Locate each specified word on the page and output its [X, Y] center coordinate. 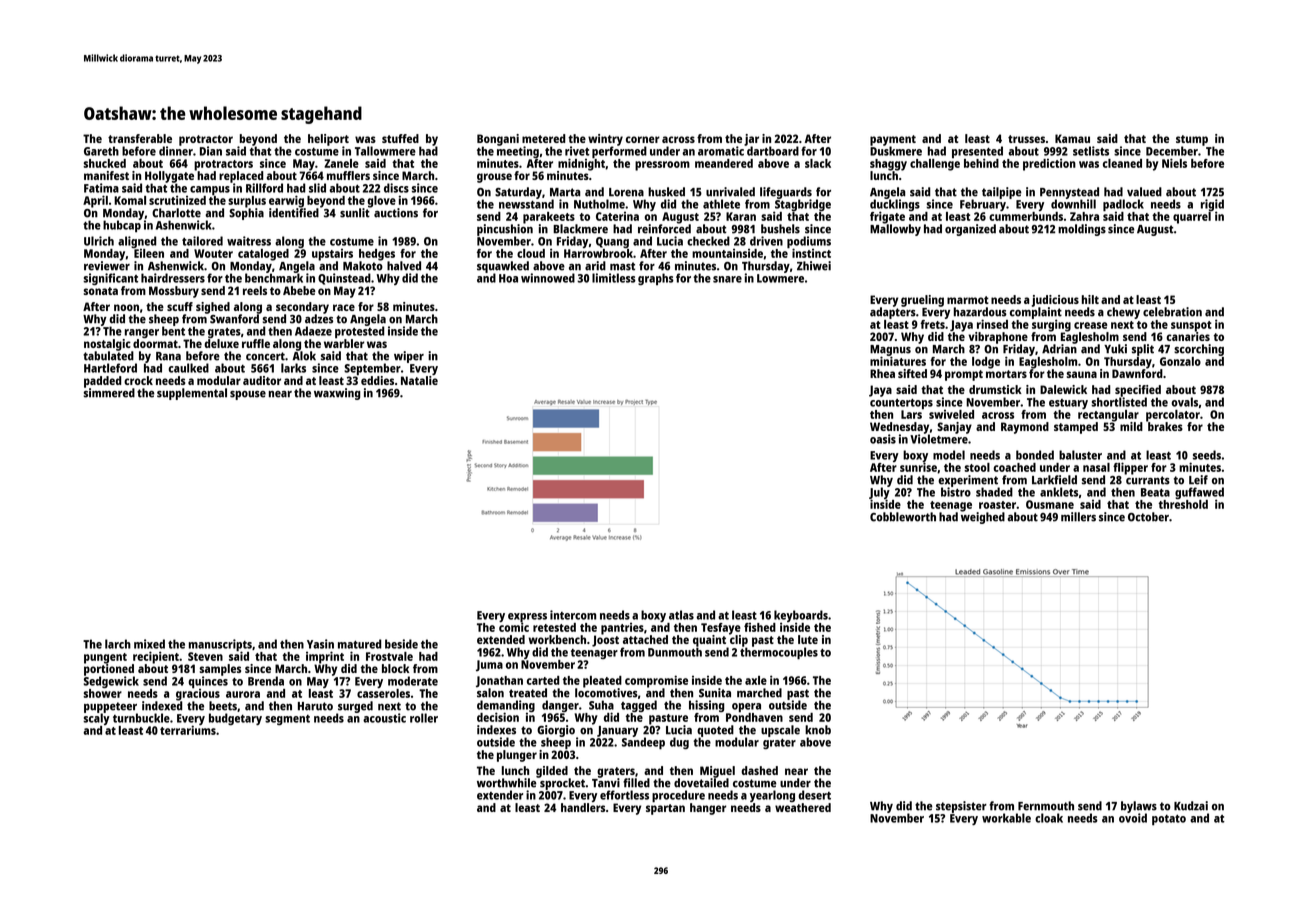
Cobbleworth [903, 517]
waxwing [337, 394]
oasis [883, 439]
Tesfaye [721, 629]
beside [401, 644]
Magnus [890, 350]
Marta [565, 192]
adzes [319, 319]
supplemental [192, 394]
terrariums [188, 730]
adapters [893, 313]
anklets [1059, 492]
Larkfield [1054, 480]
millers [1078, 517]
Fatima [101, 188]
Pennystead [1069, 193]
